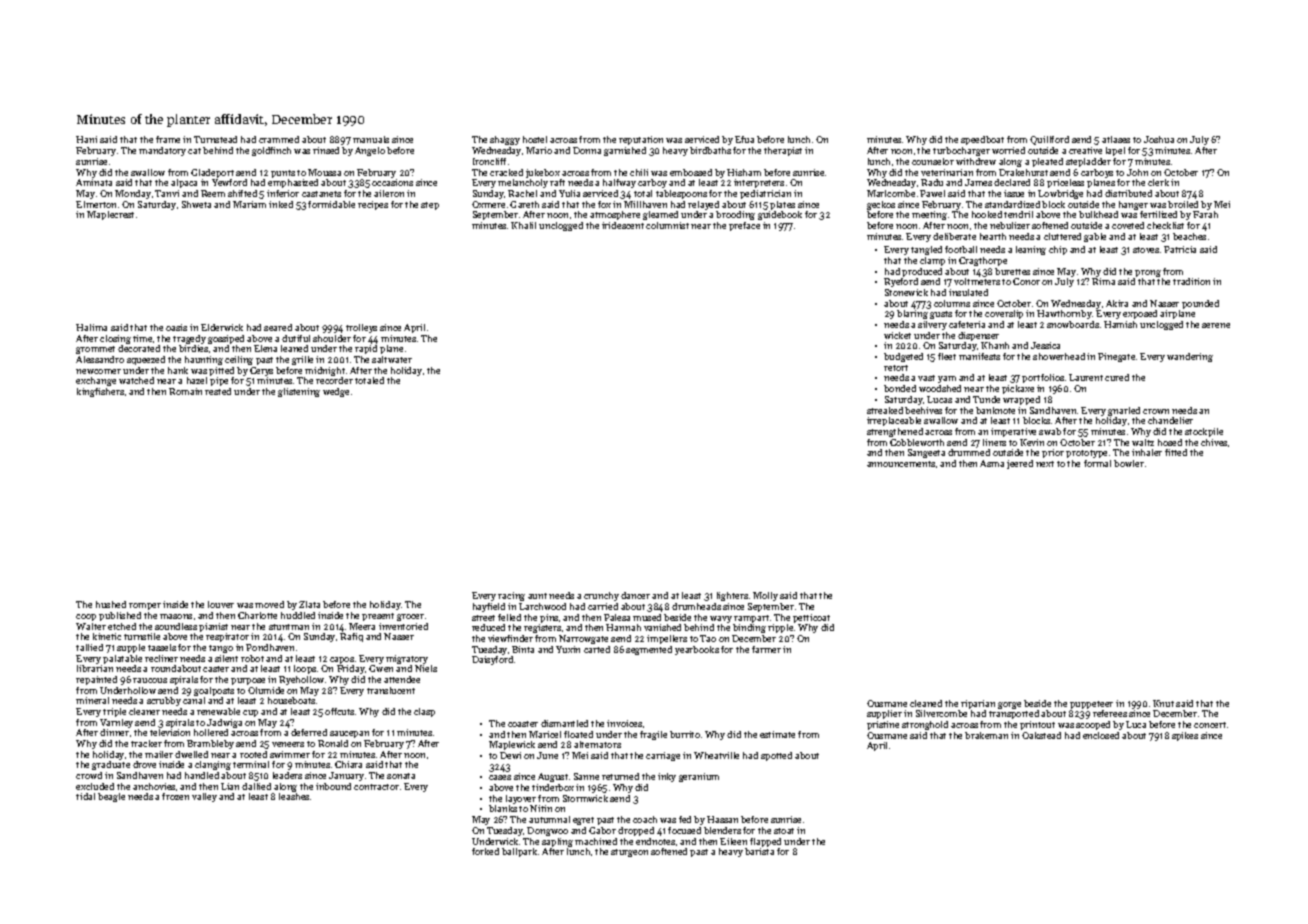 The height and width of the screenshot is (924, 1308). I want to click on forked, so click(485, 851).
